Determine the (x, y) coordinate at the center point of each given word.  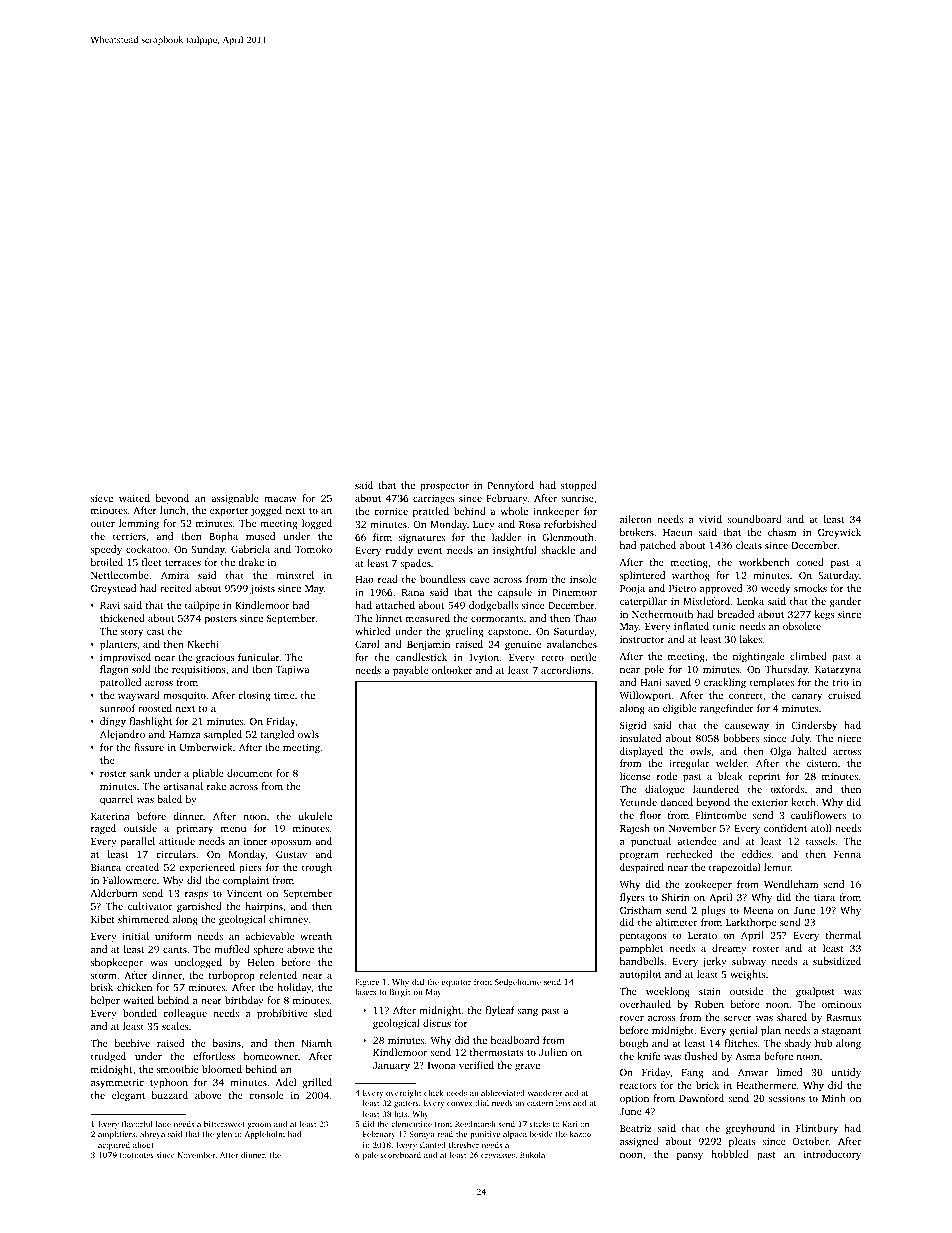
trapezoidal (734, 868)
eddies (756, 854)
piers (250, 868)
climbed (808, 656)
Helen (261, 962)
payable (410, 671)
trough (317, 868)
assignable (235, 499)
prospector (444, 487)
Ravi (110, 605)
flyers (632, 898)
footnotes (137, 1155)
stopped (579, 486)
